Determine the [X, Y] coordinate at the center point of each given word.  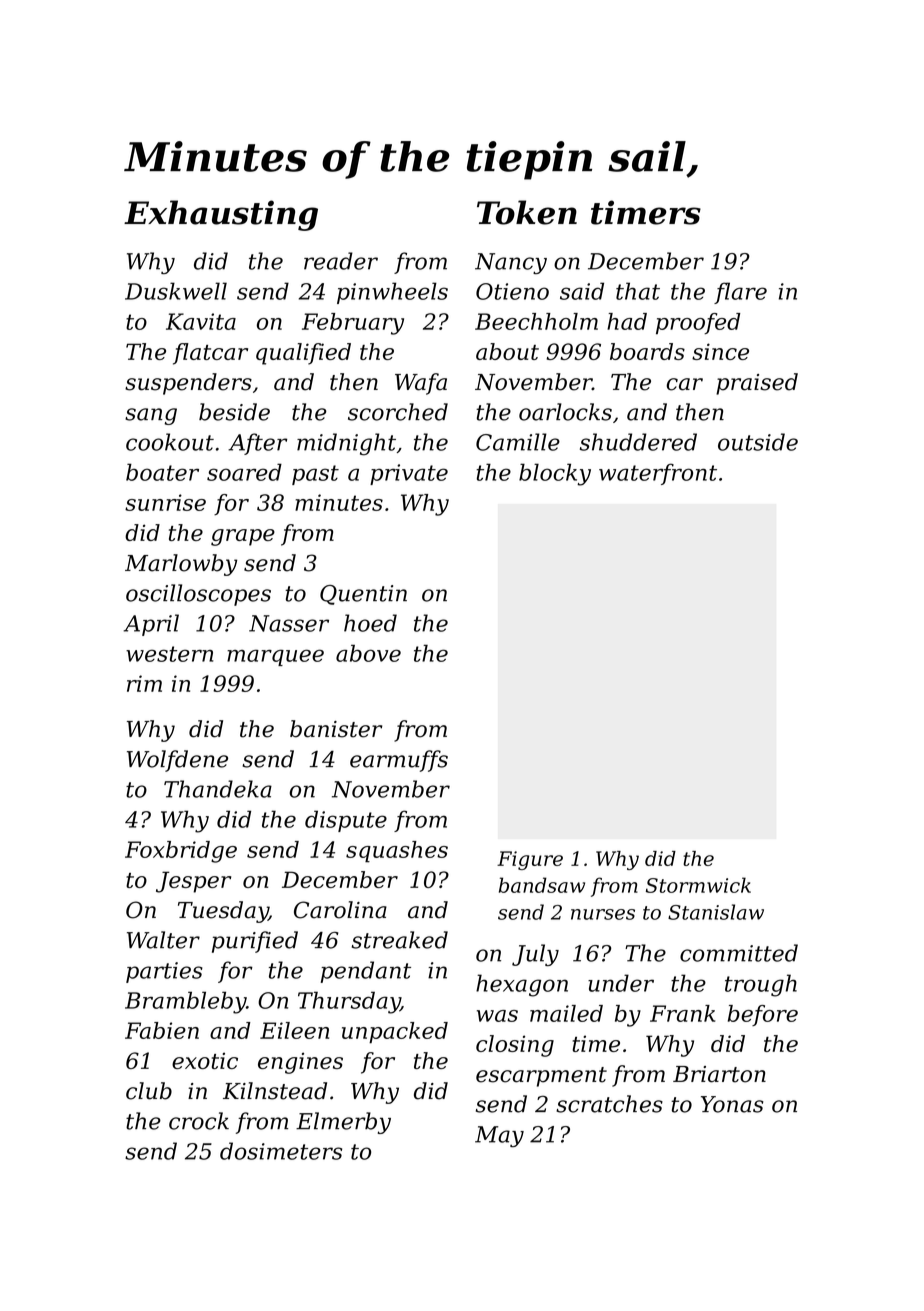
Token [527, 212]
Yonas [732, 1104]
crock [199, 1121]
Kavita [201, 321]
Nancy [511, 263]
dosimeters [281, 1151]
